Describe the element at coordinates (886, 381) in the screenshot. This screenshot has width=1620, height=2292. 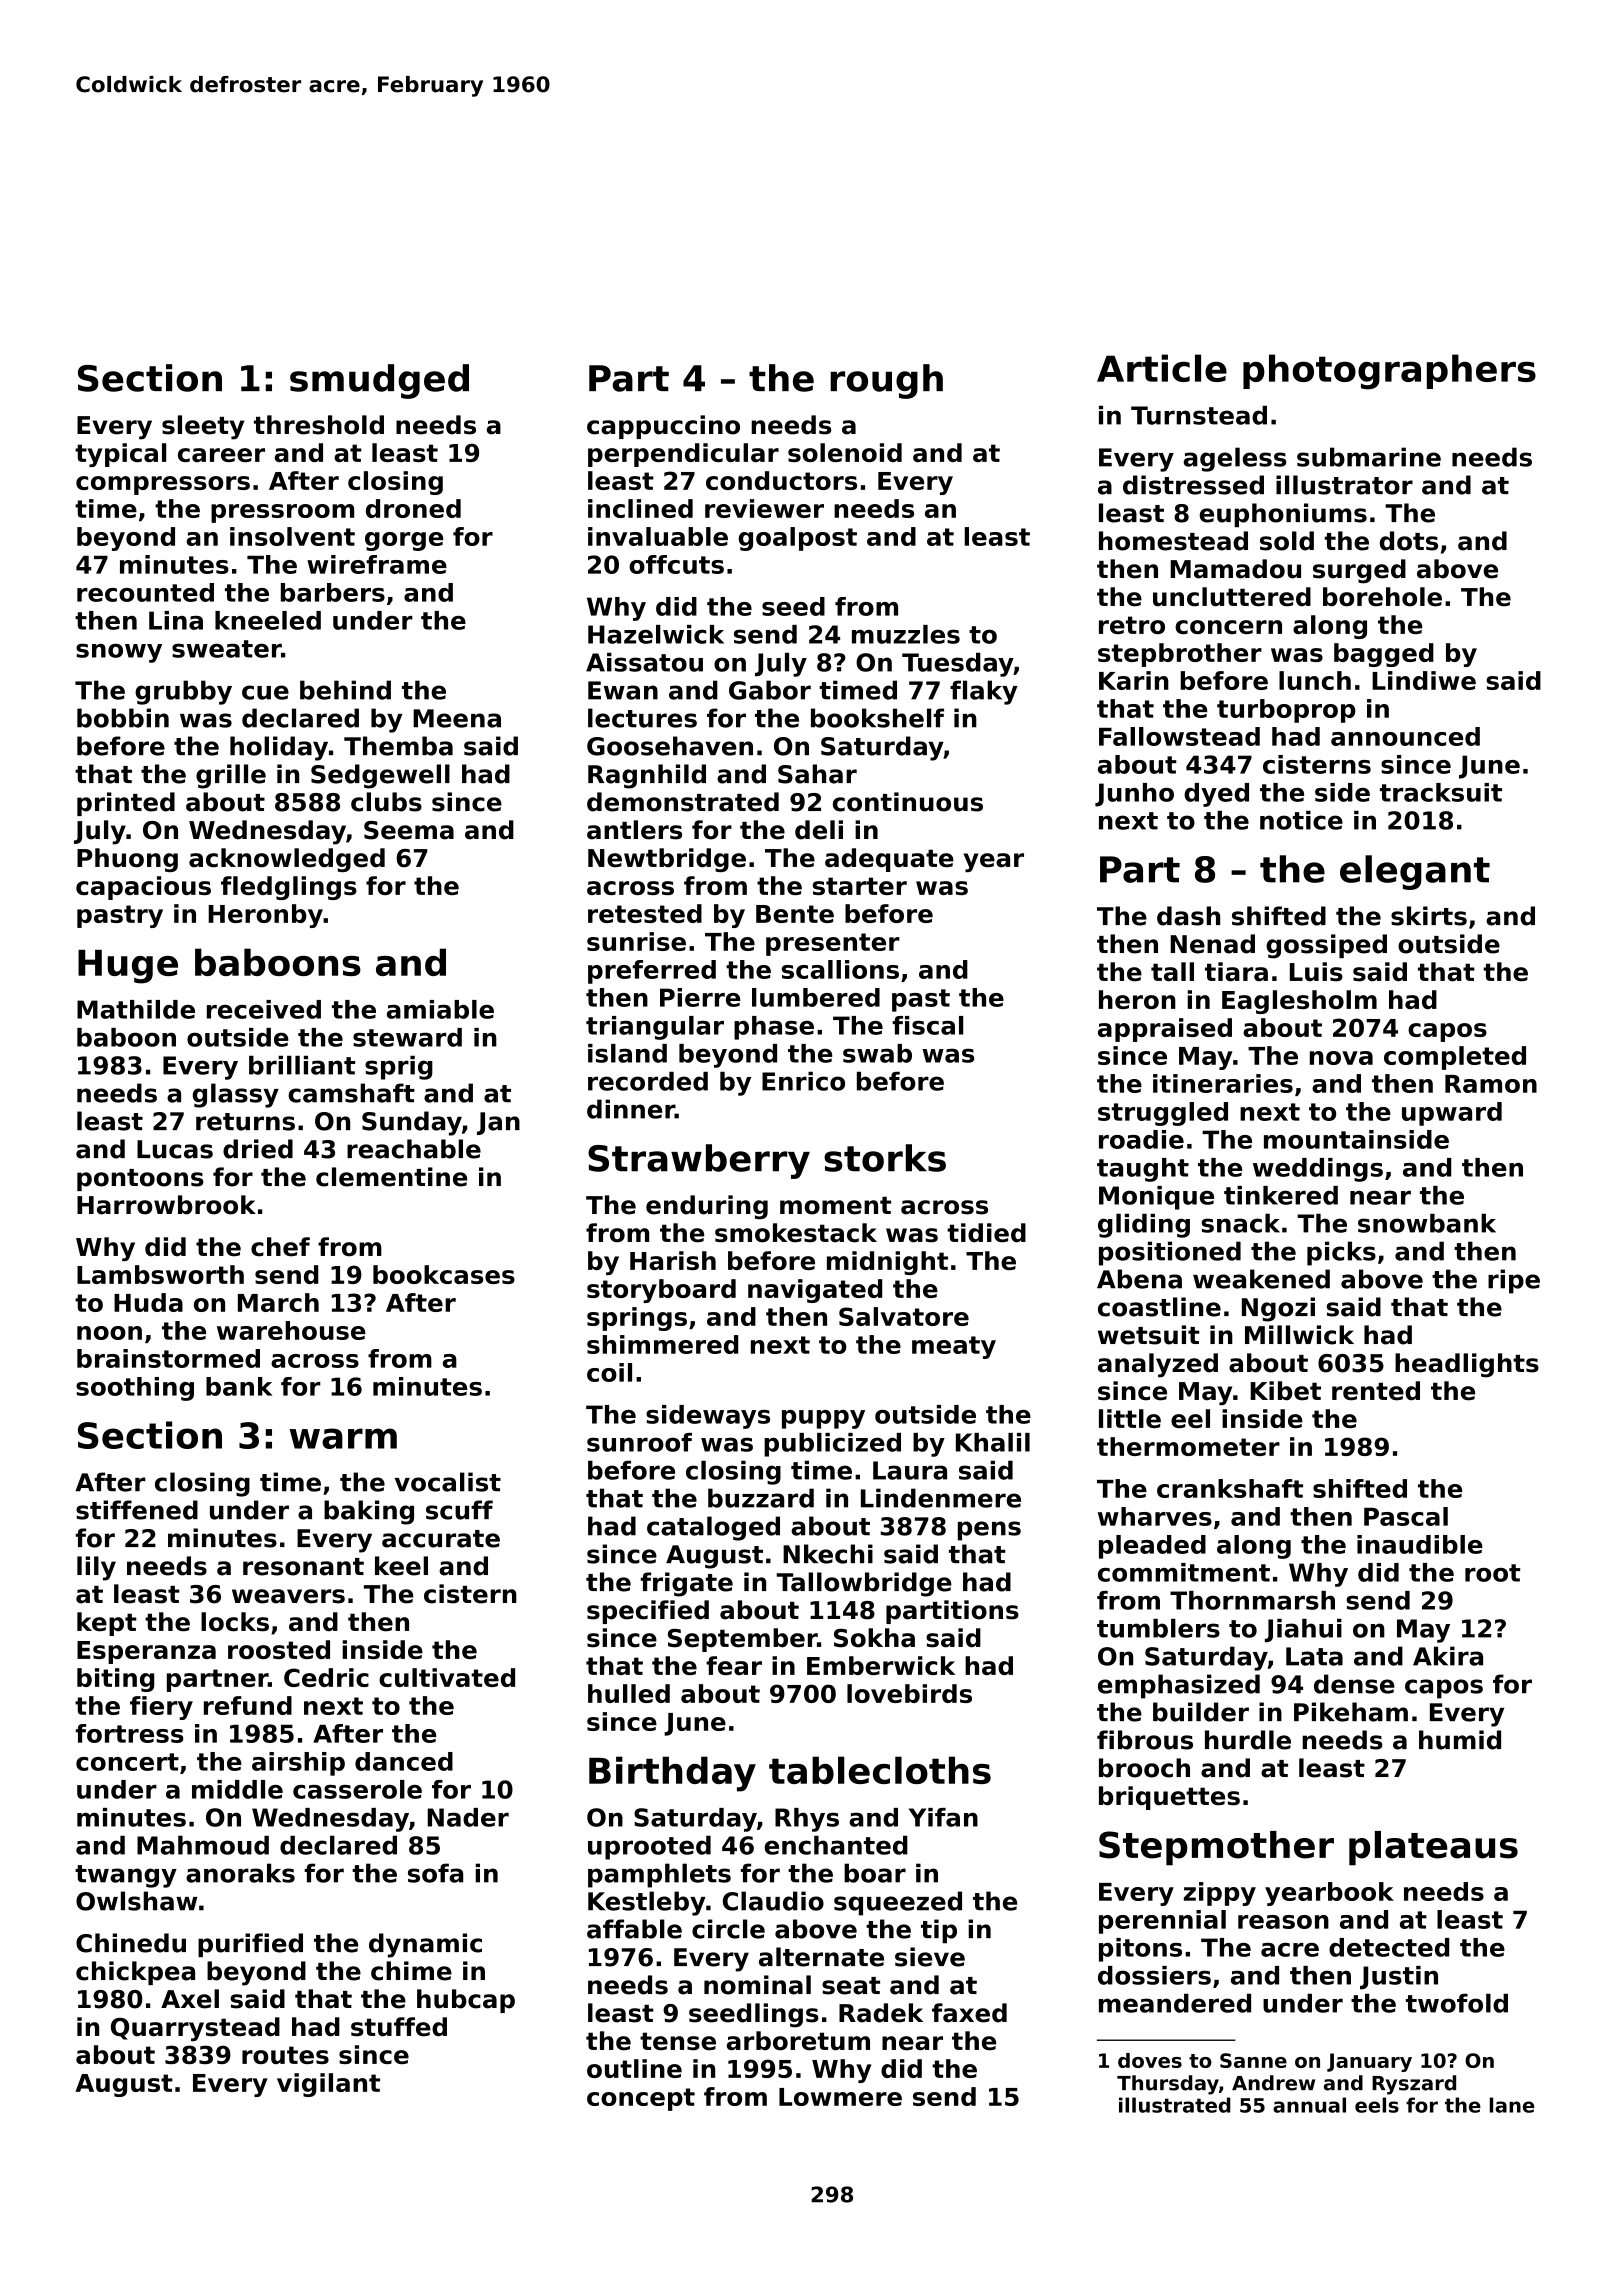
I see `rough` at that location.
